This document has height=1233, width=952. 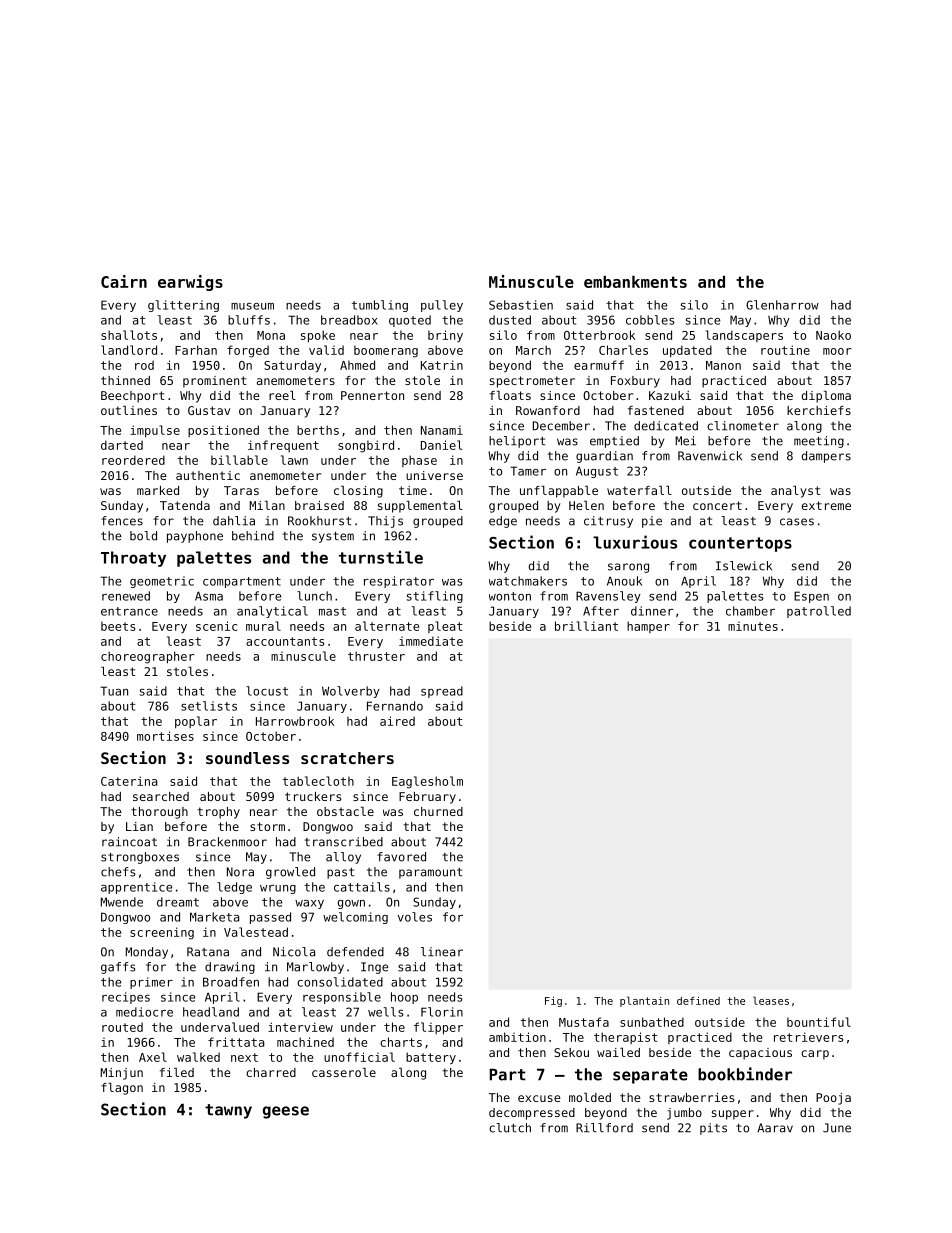 What do you see at coordinates (528, 581) in the document?
I see `watchmakers` at bounding box center [528, 581].
